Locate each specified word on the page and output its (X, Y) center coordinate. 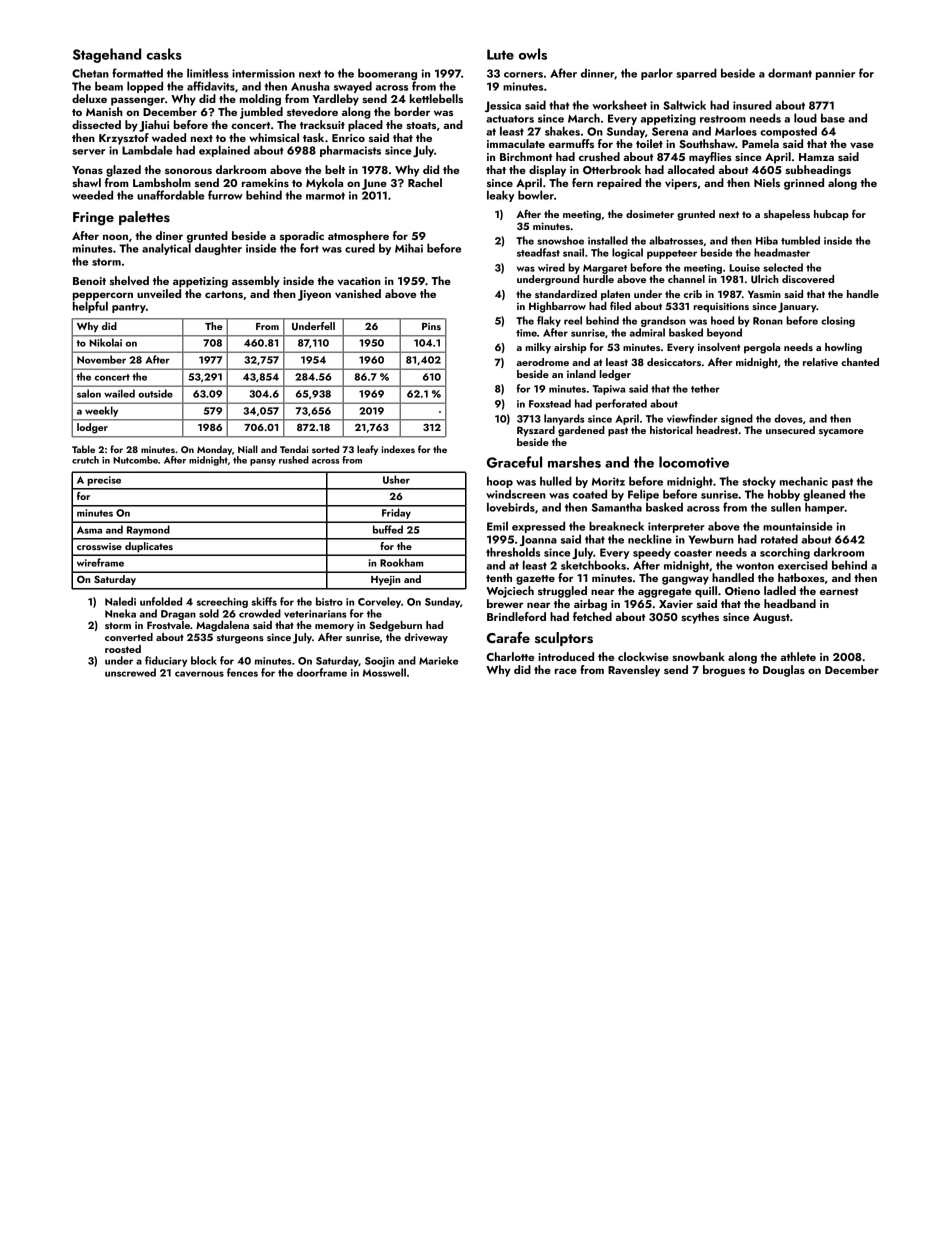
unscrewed (130, 672)
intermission (263, 73)
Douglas (784, 671)
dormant (790, 73)
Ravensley (634, 671)
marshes (574, 462)
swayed (353, 87)
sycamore (841, 433)
